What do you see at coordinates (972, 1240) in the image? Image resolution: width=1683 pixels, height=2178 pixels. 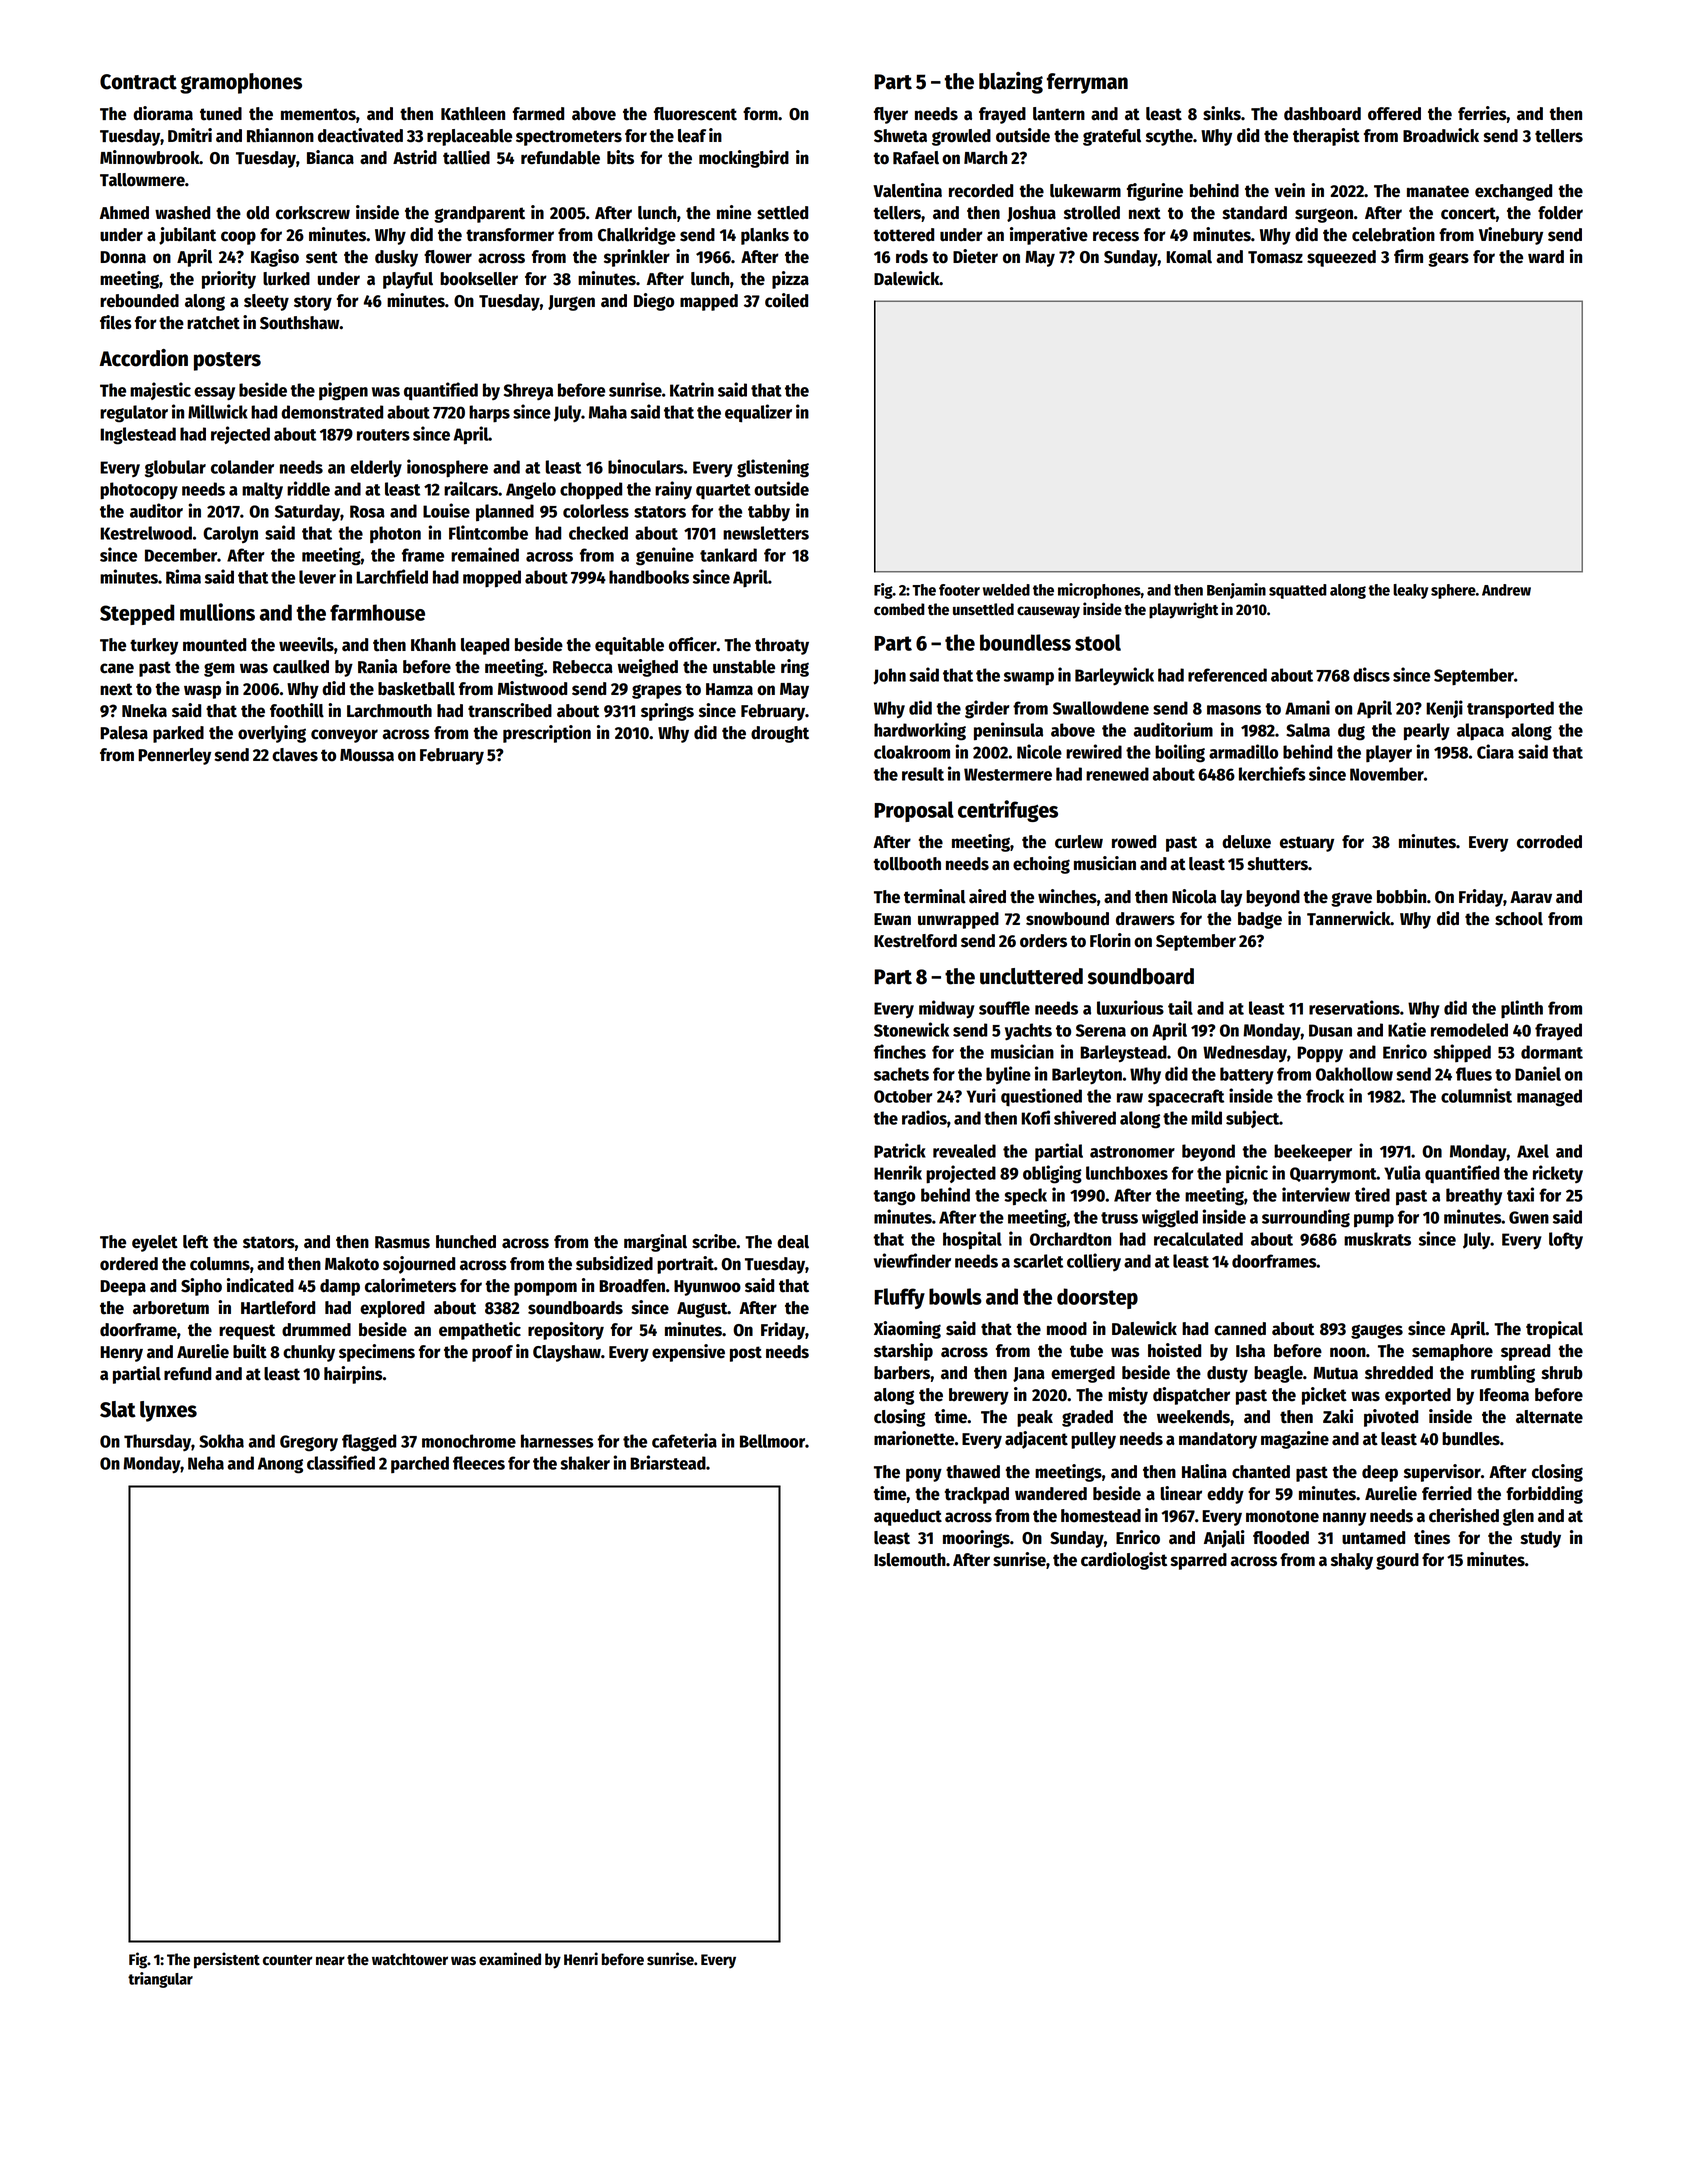 I see `hospital` at bounding box center [972, 1240].
